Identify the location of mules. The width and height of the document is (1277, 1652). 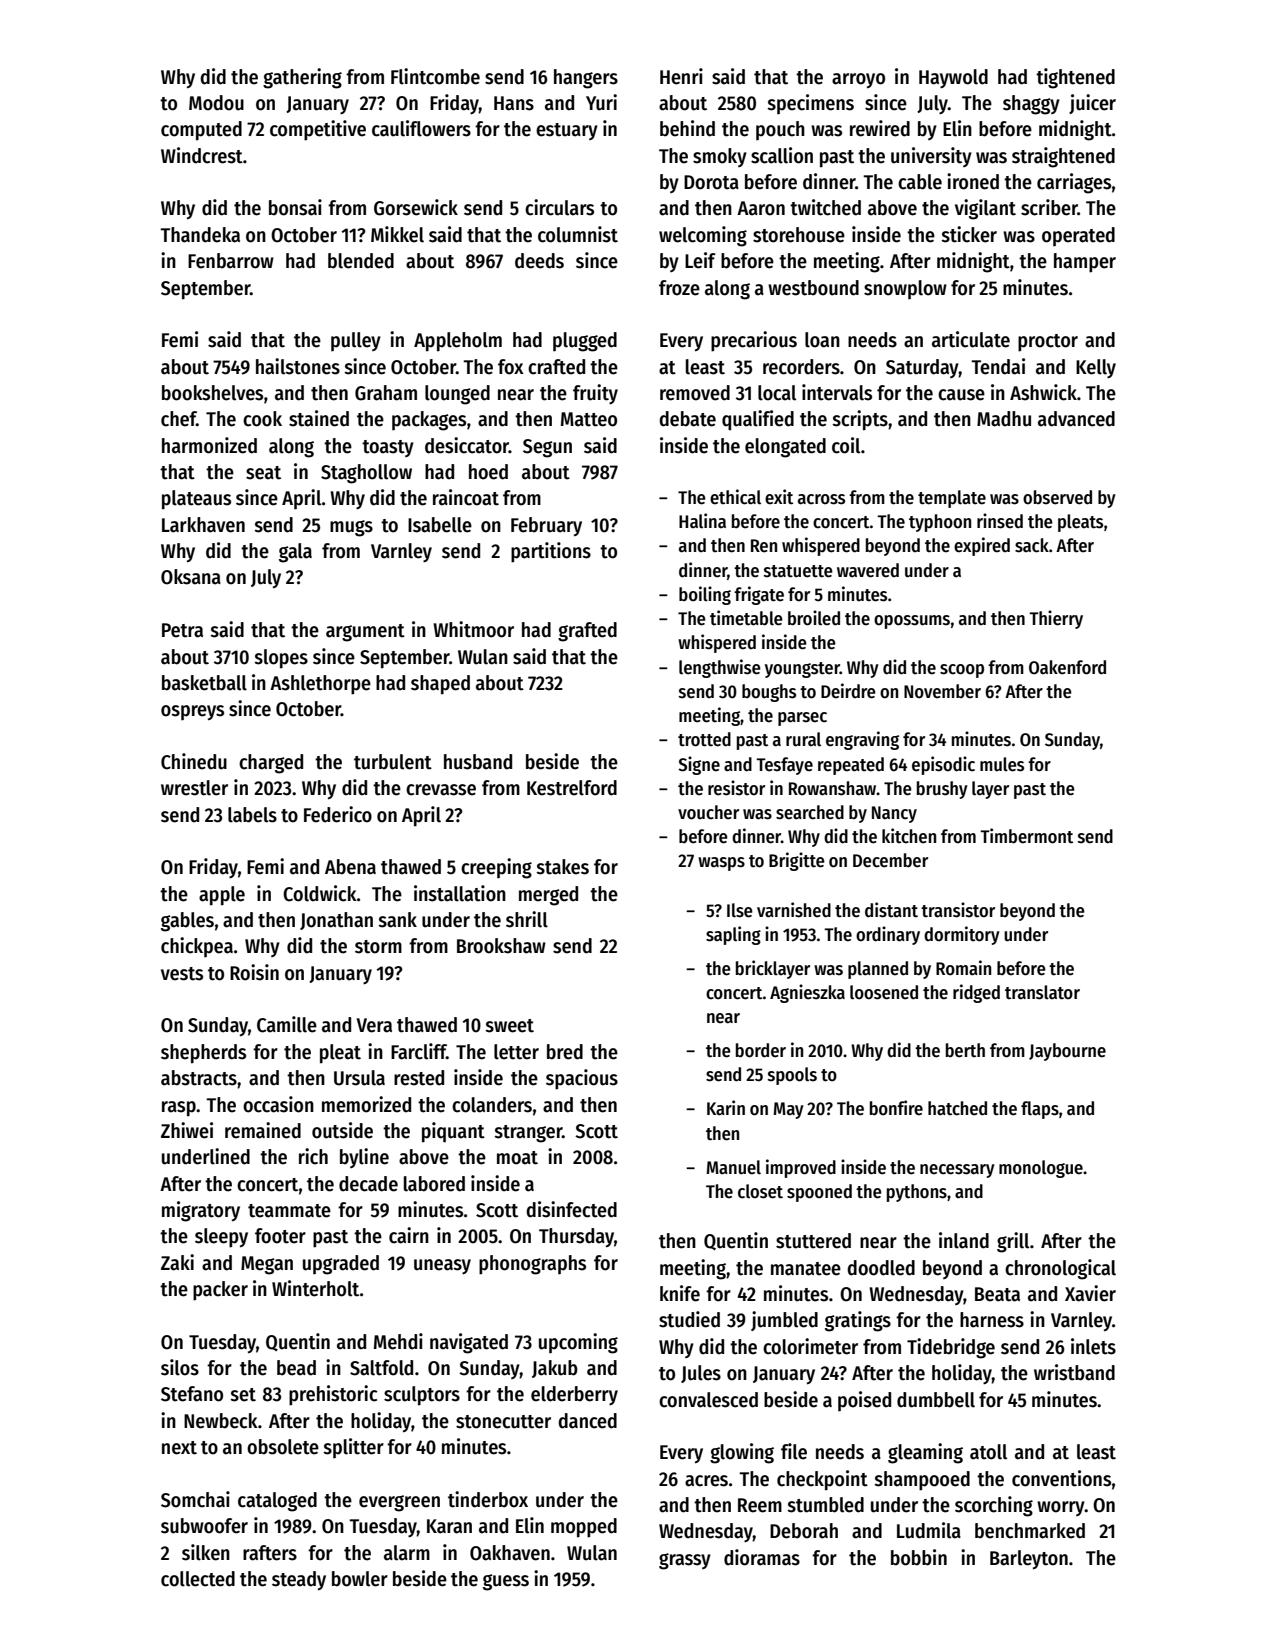
(1002, 764).
